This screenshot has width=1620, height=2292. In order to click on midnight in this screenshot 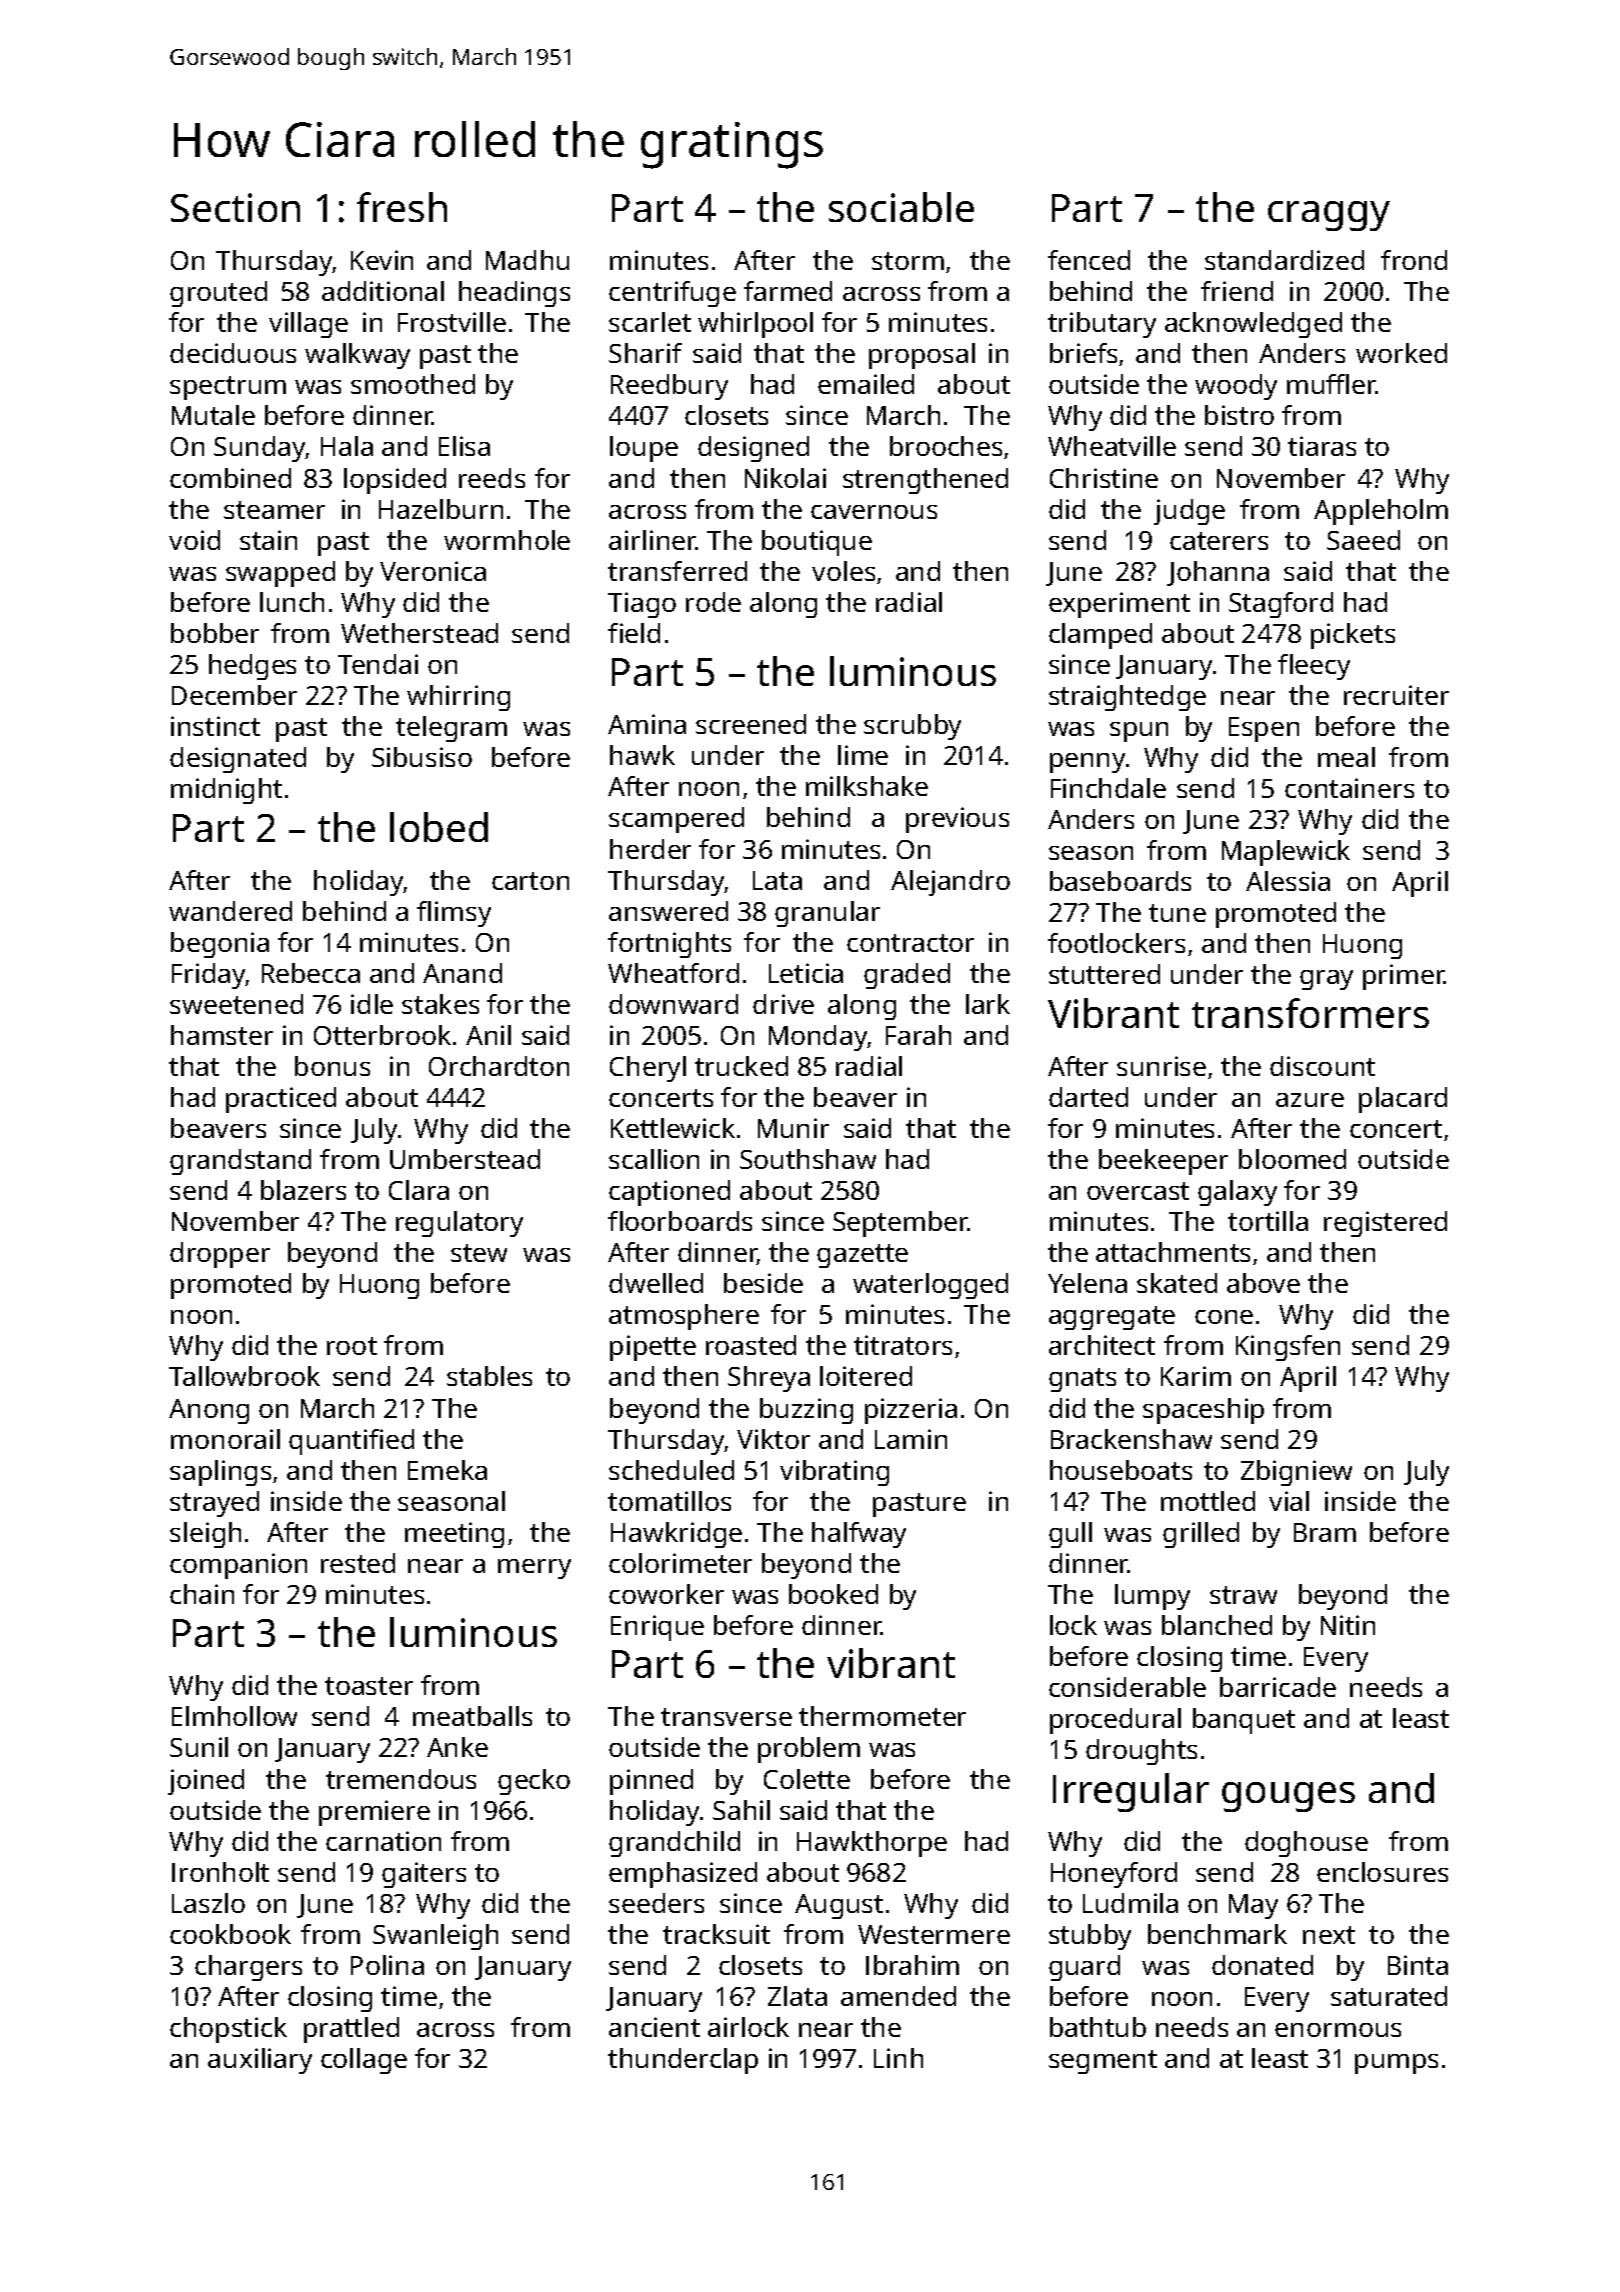, I will do `click(226, 791)`.
